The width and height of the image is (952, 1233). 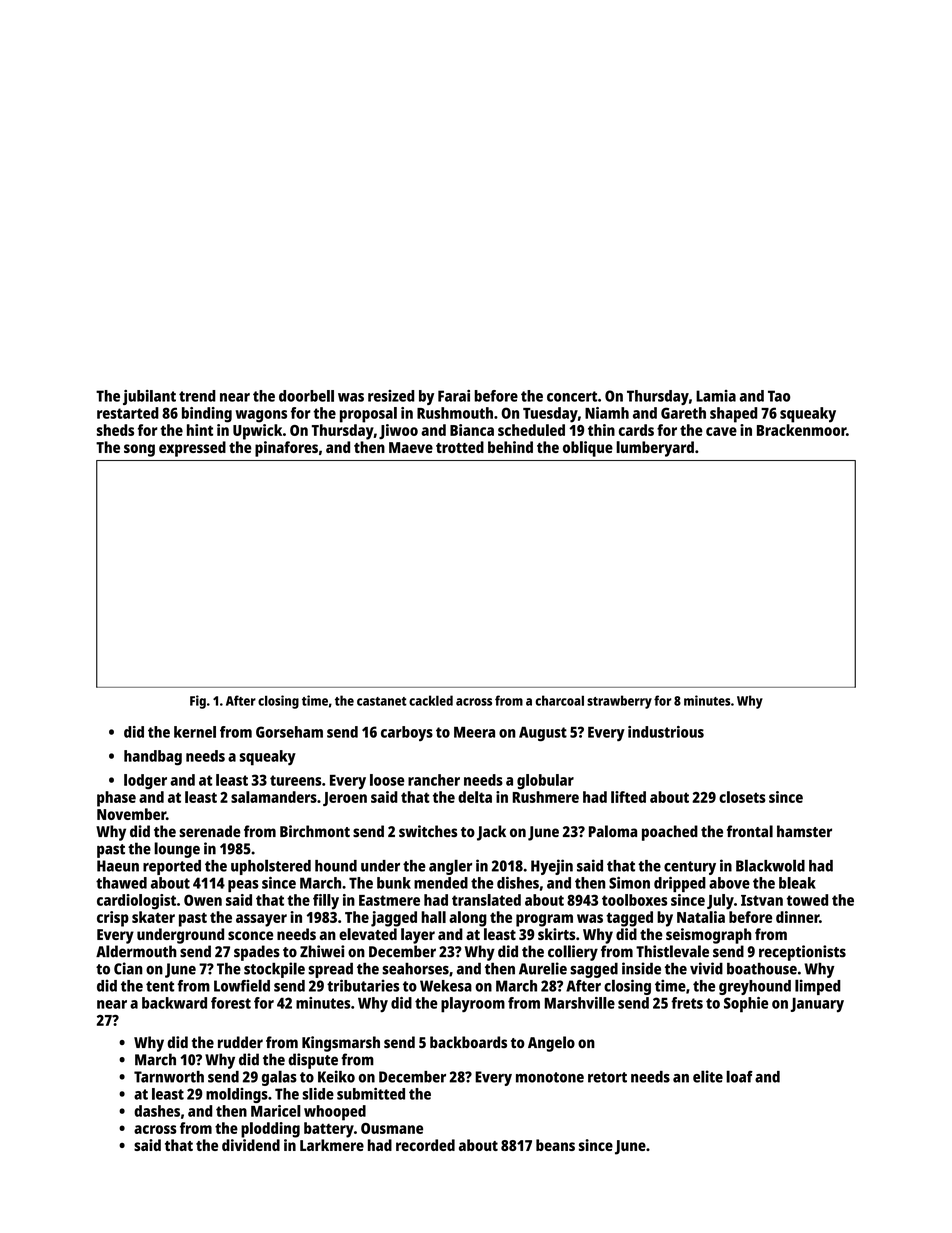 I want to click on jubilant, so click(x=149, y=397).
